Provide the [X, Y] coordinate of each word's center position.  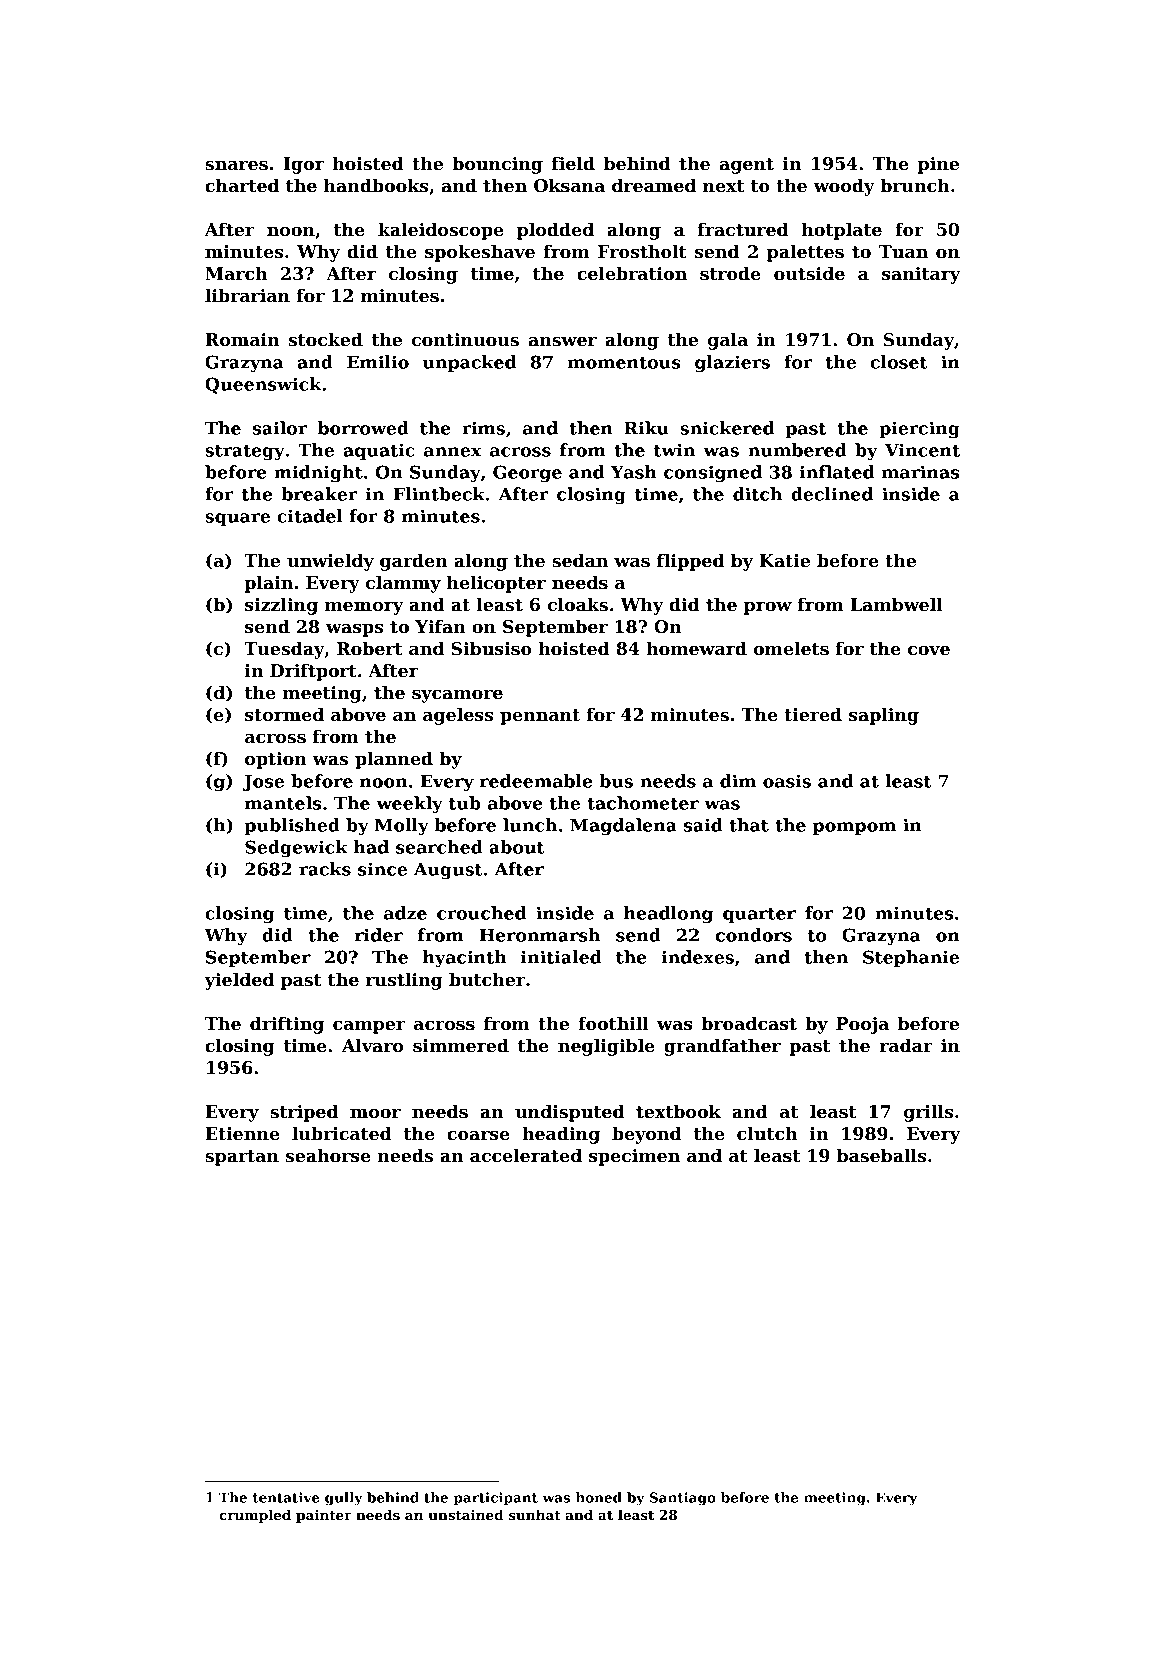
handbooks [376, 185]
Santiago [683, 1499]
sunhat [535, 1514]
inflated [836, 472]
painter [324, 1516]
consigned [713, 474]
